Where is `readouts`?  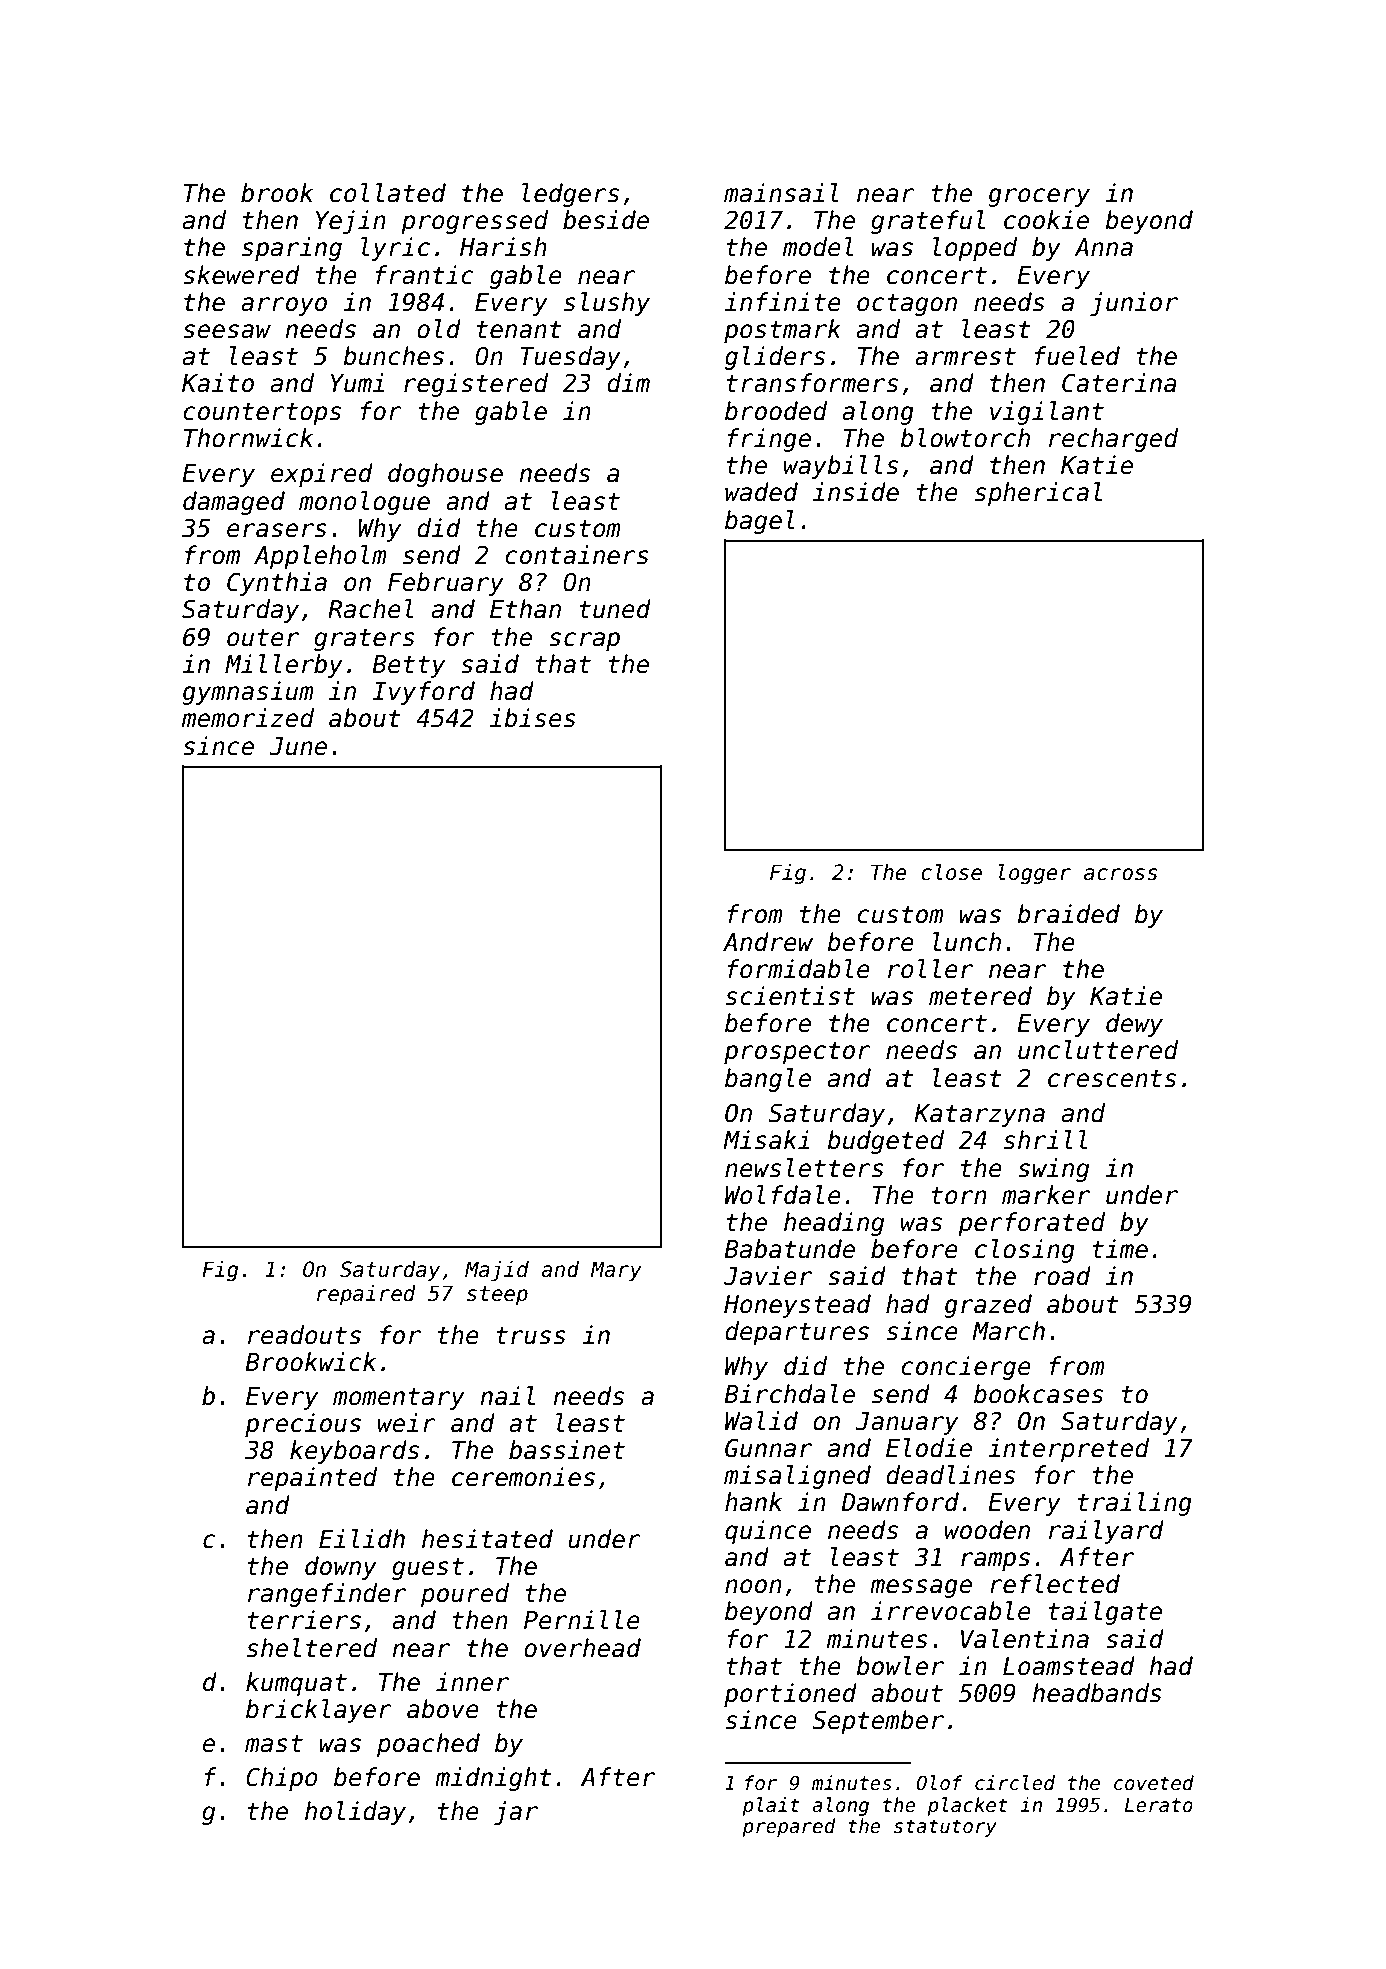
readouts is located at coordinates (304, 1335).
